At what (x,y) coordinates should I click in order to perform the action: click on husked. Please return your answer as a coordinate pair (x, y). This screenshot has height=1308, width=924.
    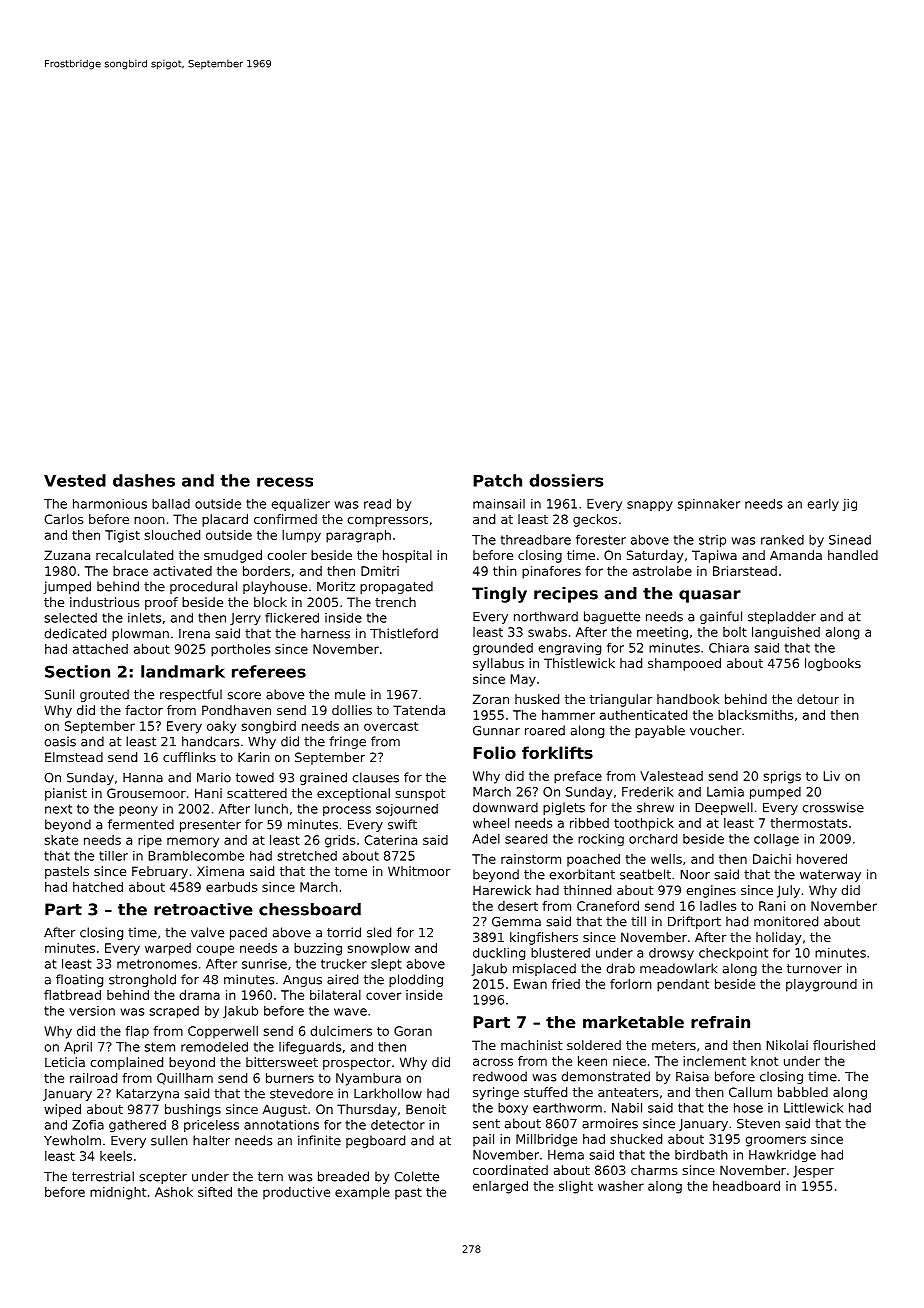
    Looking at the image, I should click on (537, 699).
